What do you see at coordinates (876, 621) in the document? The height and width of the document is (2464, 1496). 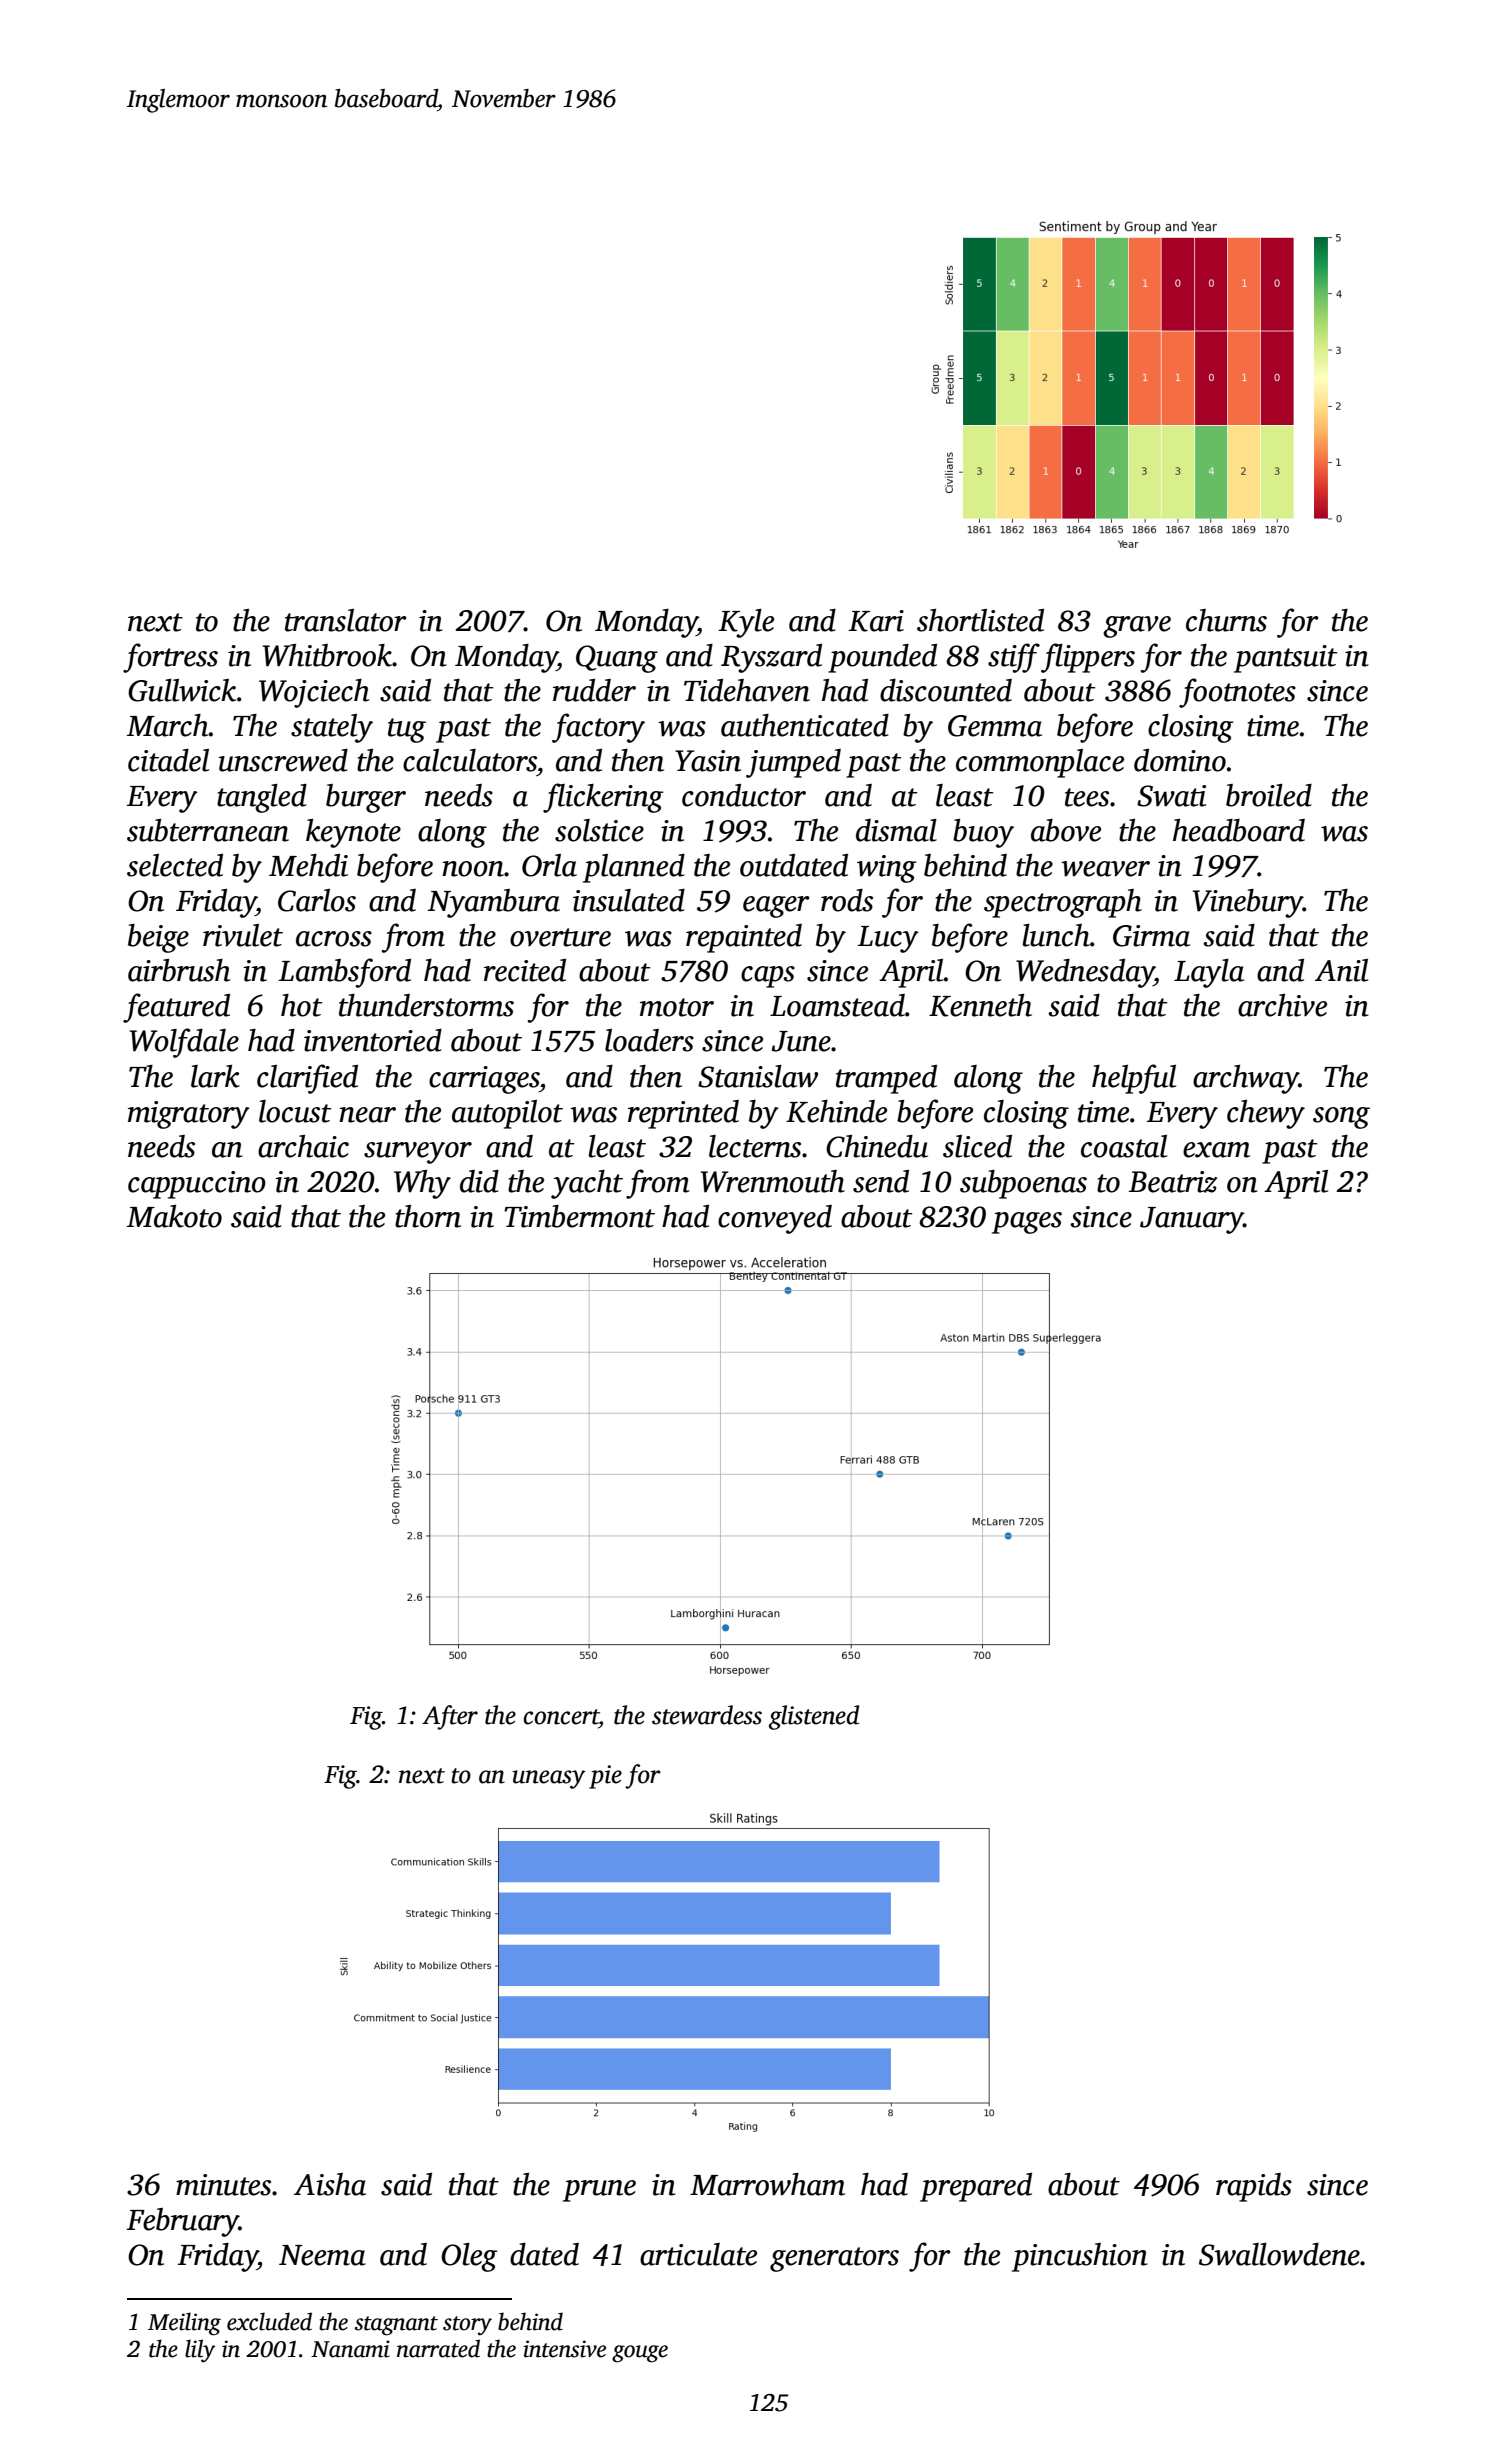 I see `Kari` at bounding box center [876, 621].
